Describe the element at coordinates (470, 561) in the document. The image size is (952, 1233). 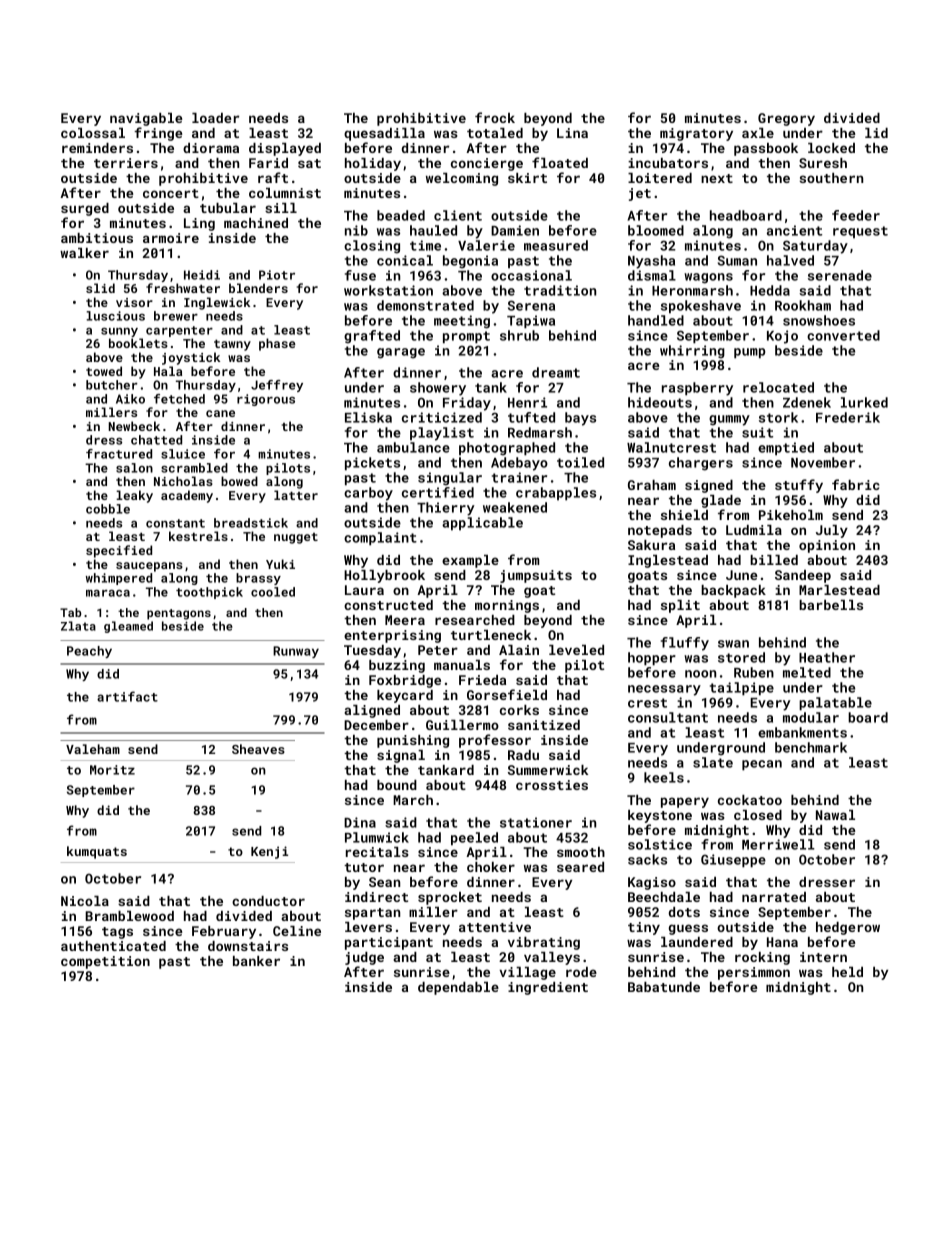
I see `example` at that location.
